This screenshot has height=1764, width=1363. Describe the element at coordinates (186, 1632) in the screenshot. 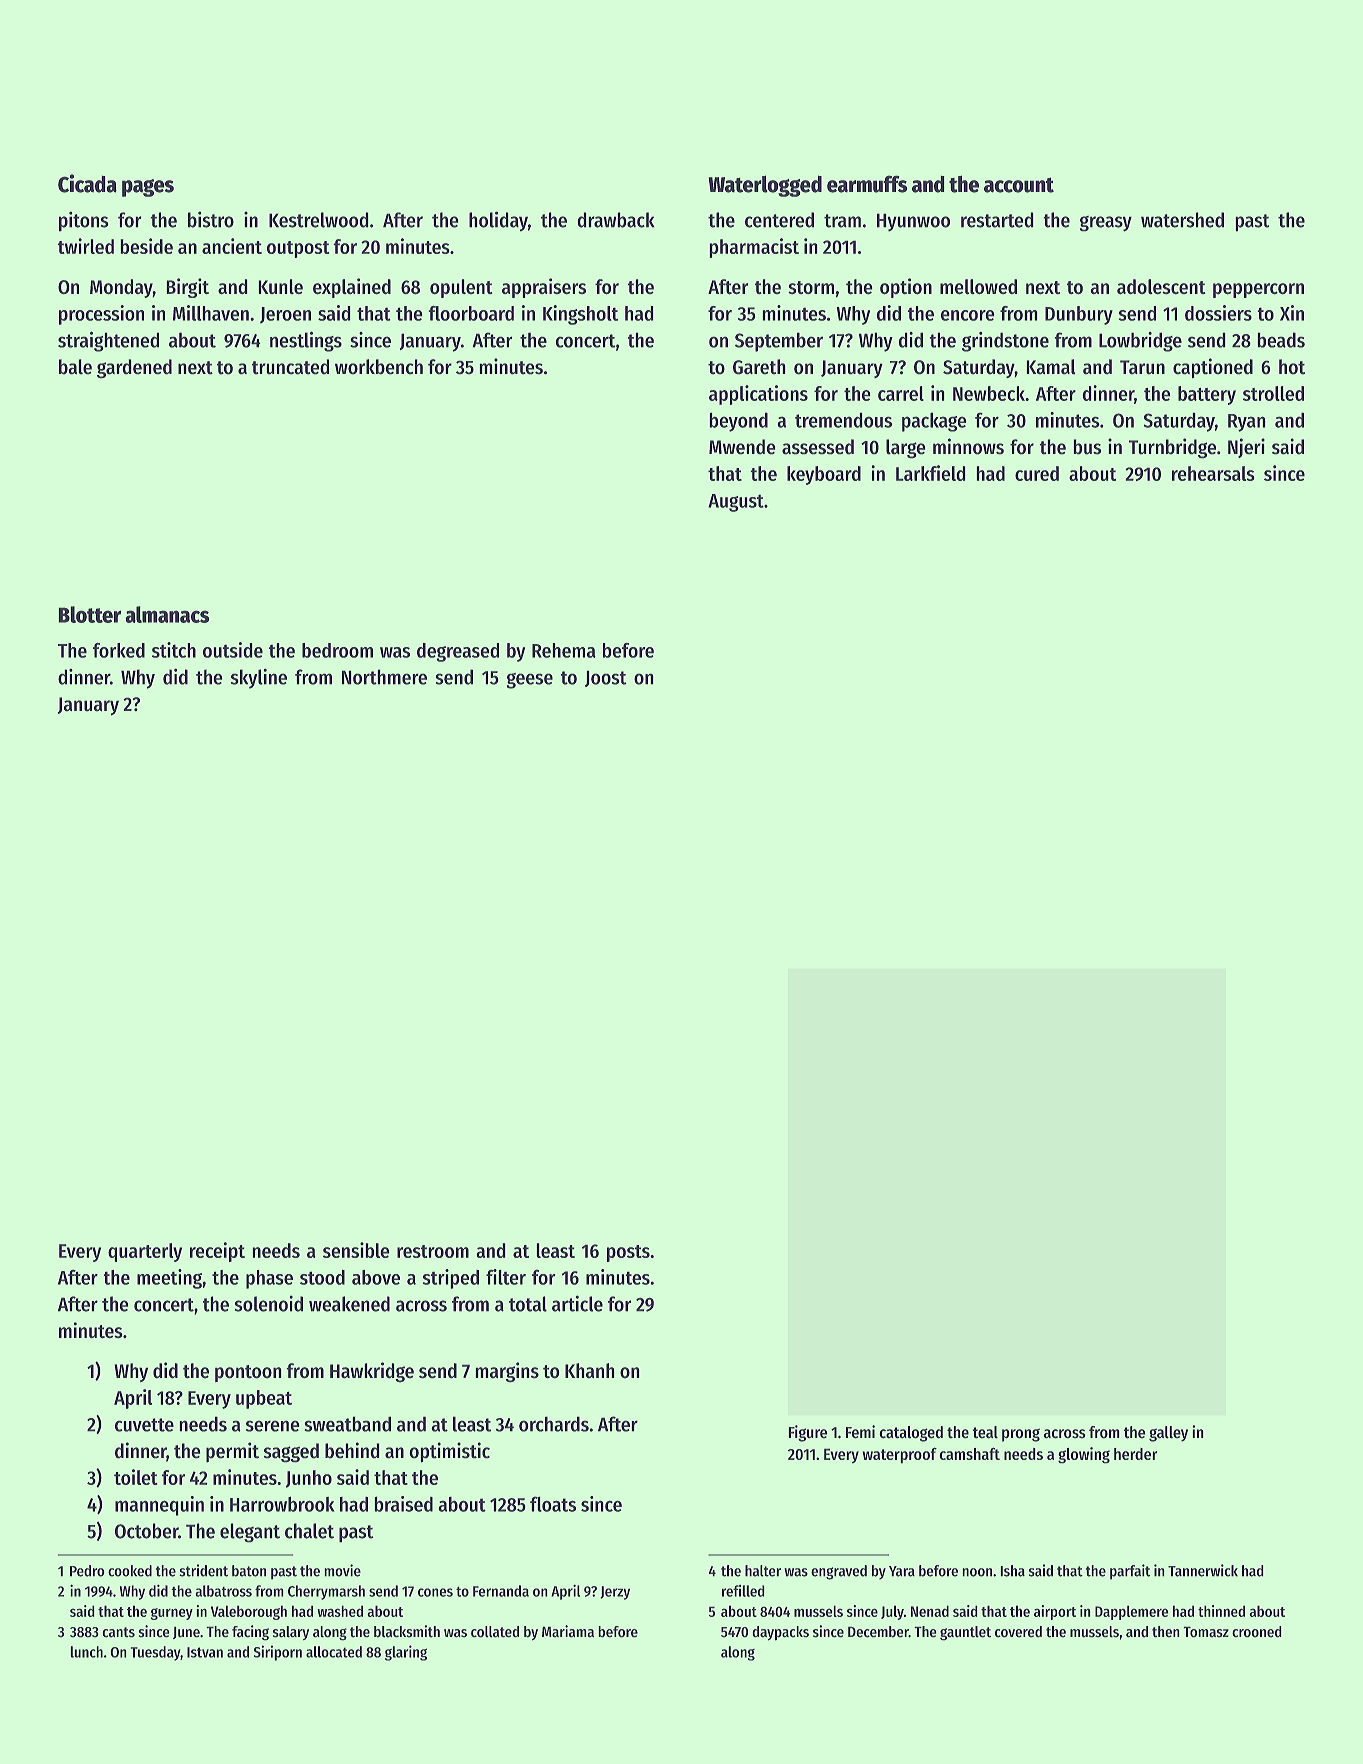

I see `June` at that location.
